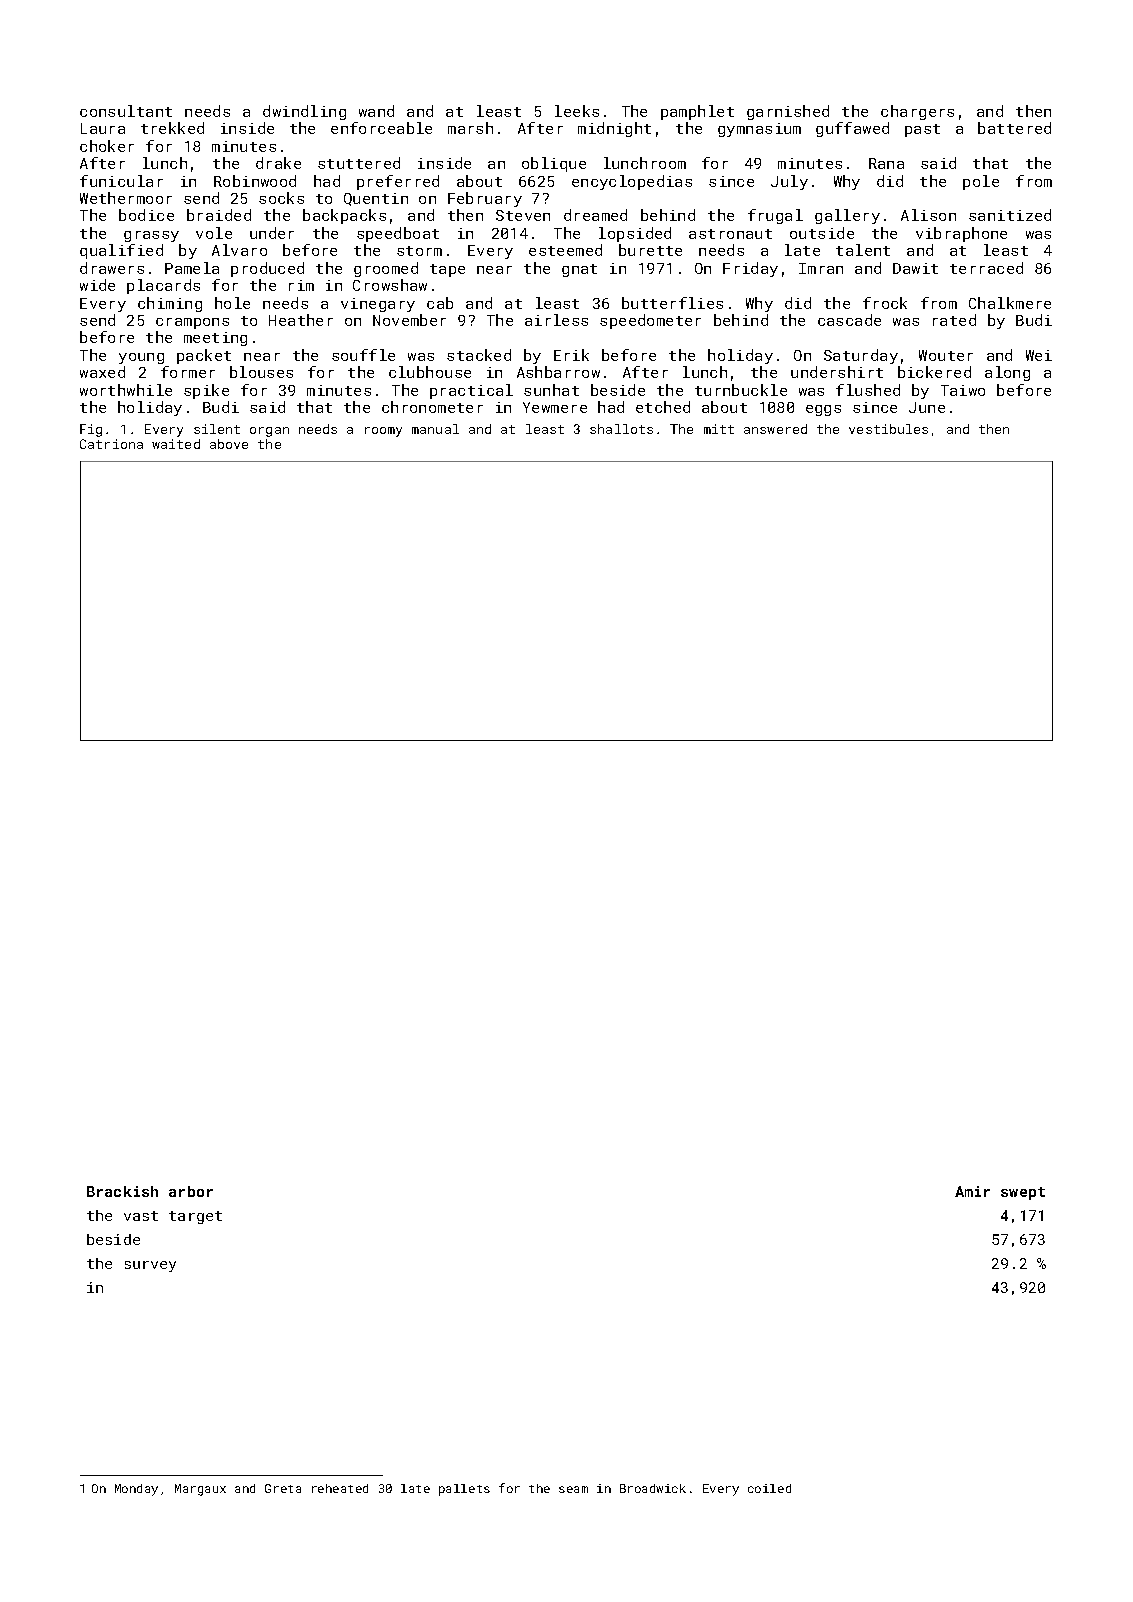 The width and height of the screenshot is (1133, 1602). What do you see at coordinates (150, 1266) in the screenshot?
I see `survey` at bounding box center [150, 1266].
